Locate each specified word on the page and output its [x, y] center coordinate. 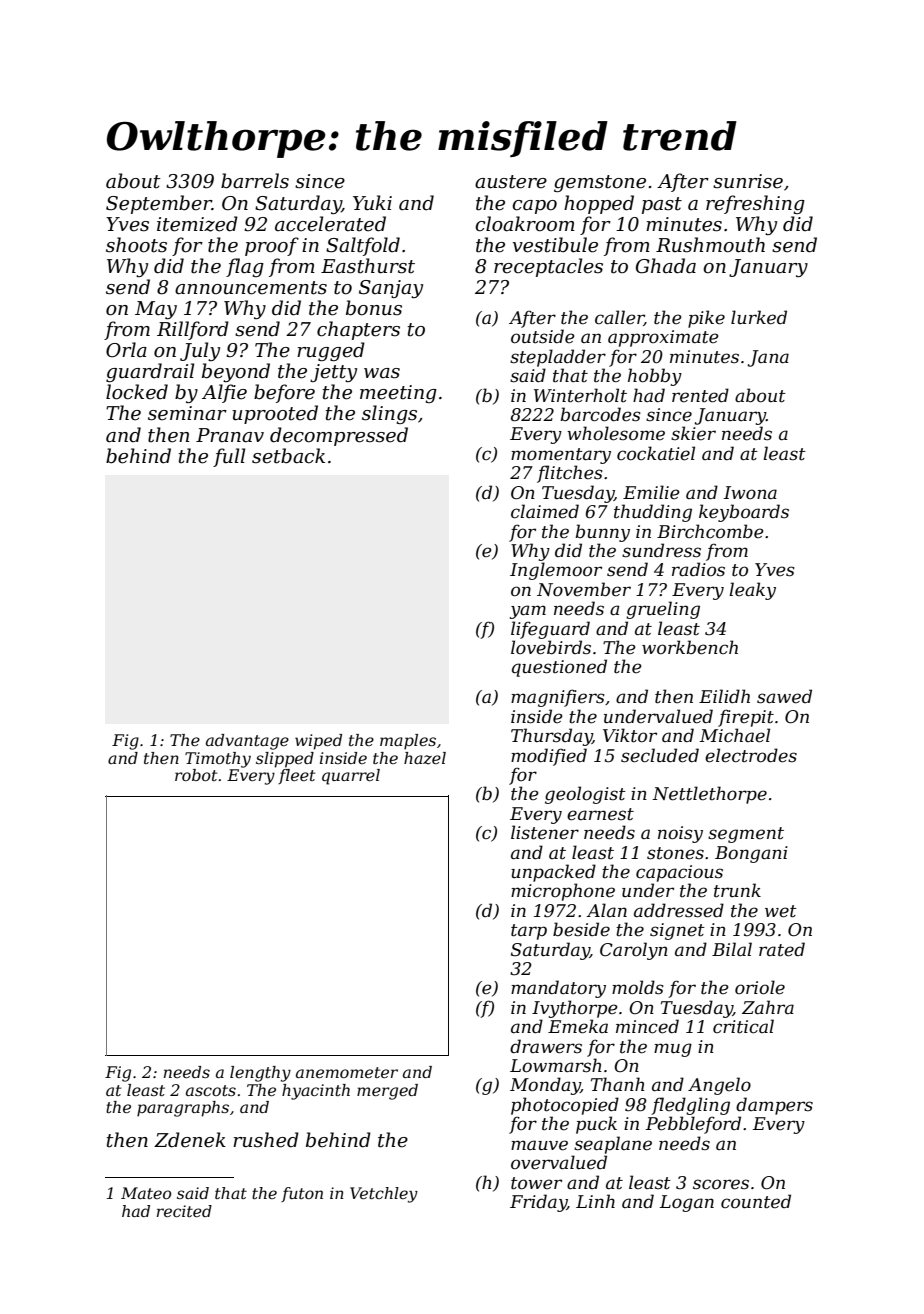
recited [184, 1211]
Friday [538, 1203]
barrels [255, 181]
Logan [687, 1203]
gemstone [600, 183]
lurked [759, 317]
